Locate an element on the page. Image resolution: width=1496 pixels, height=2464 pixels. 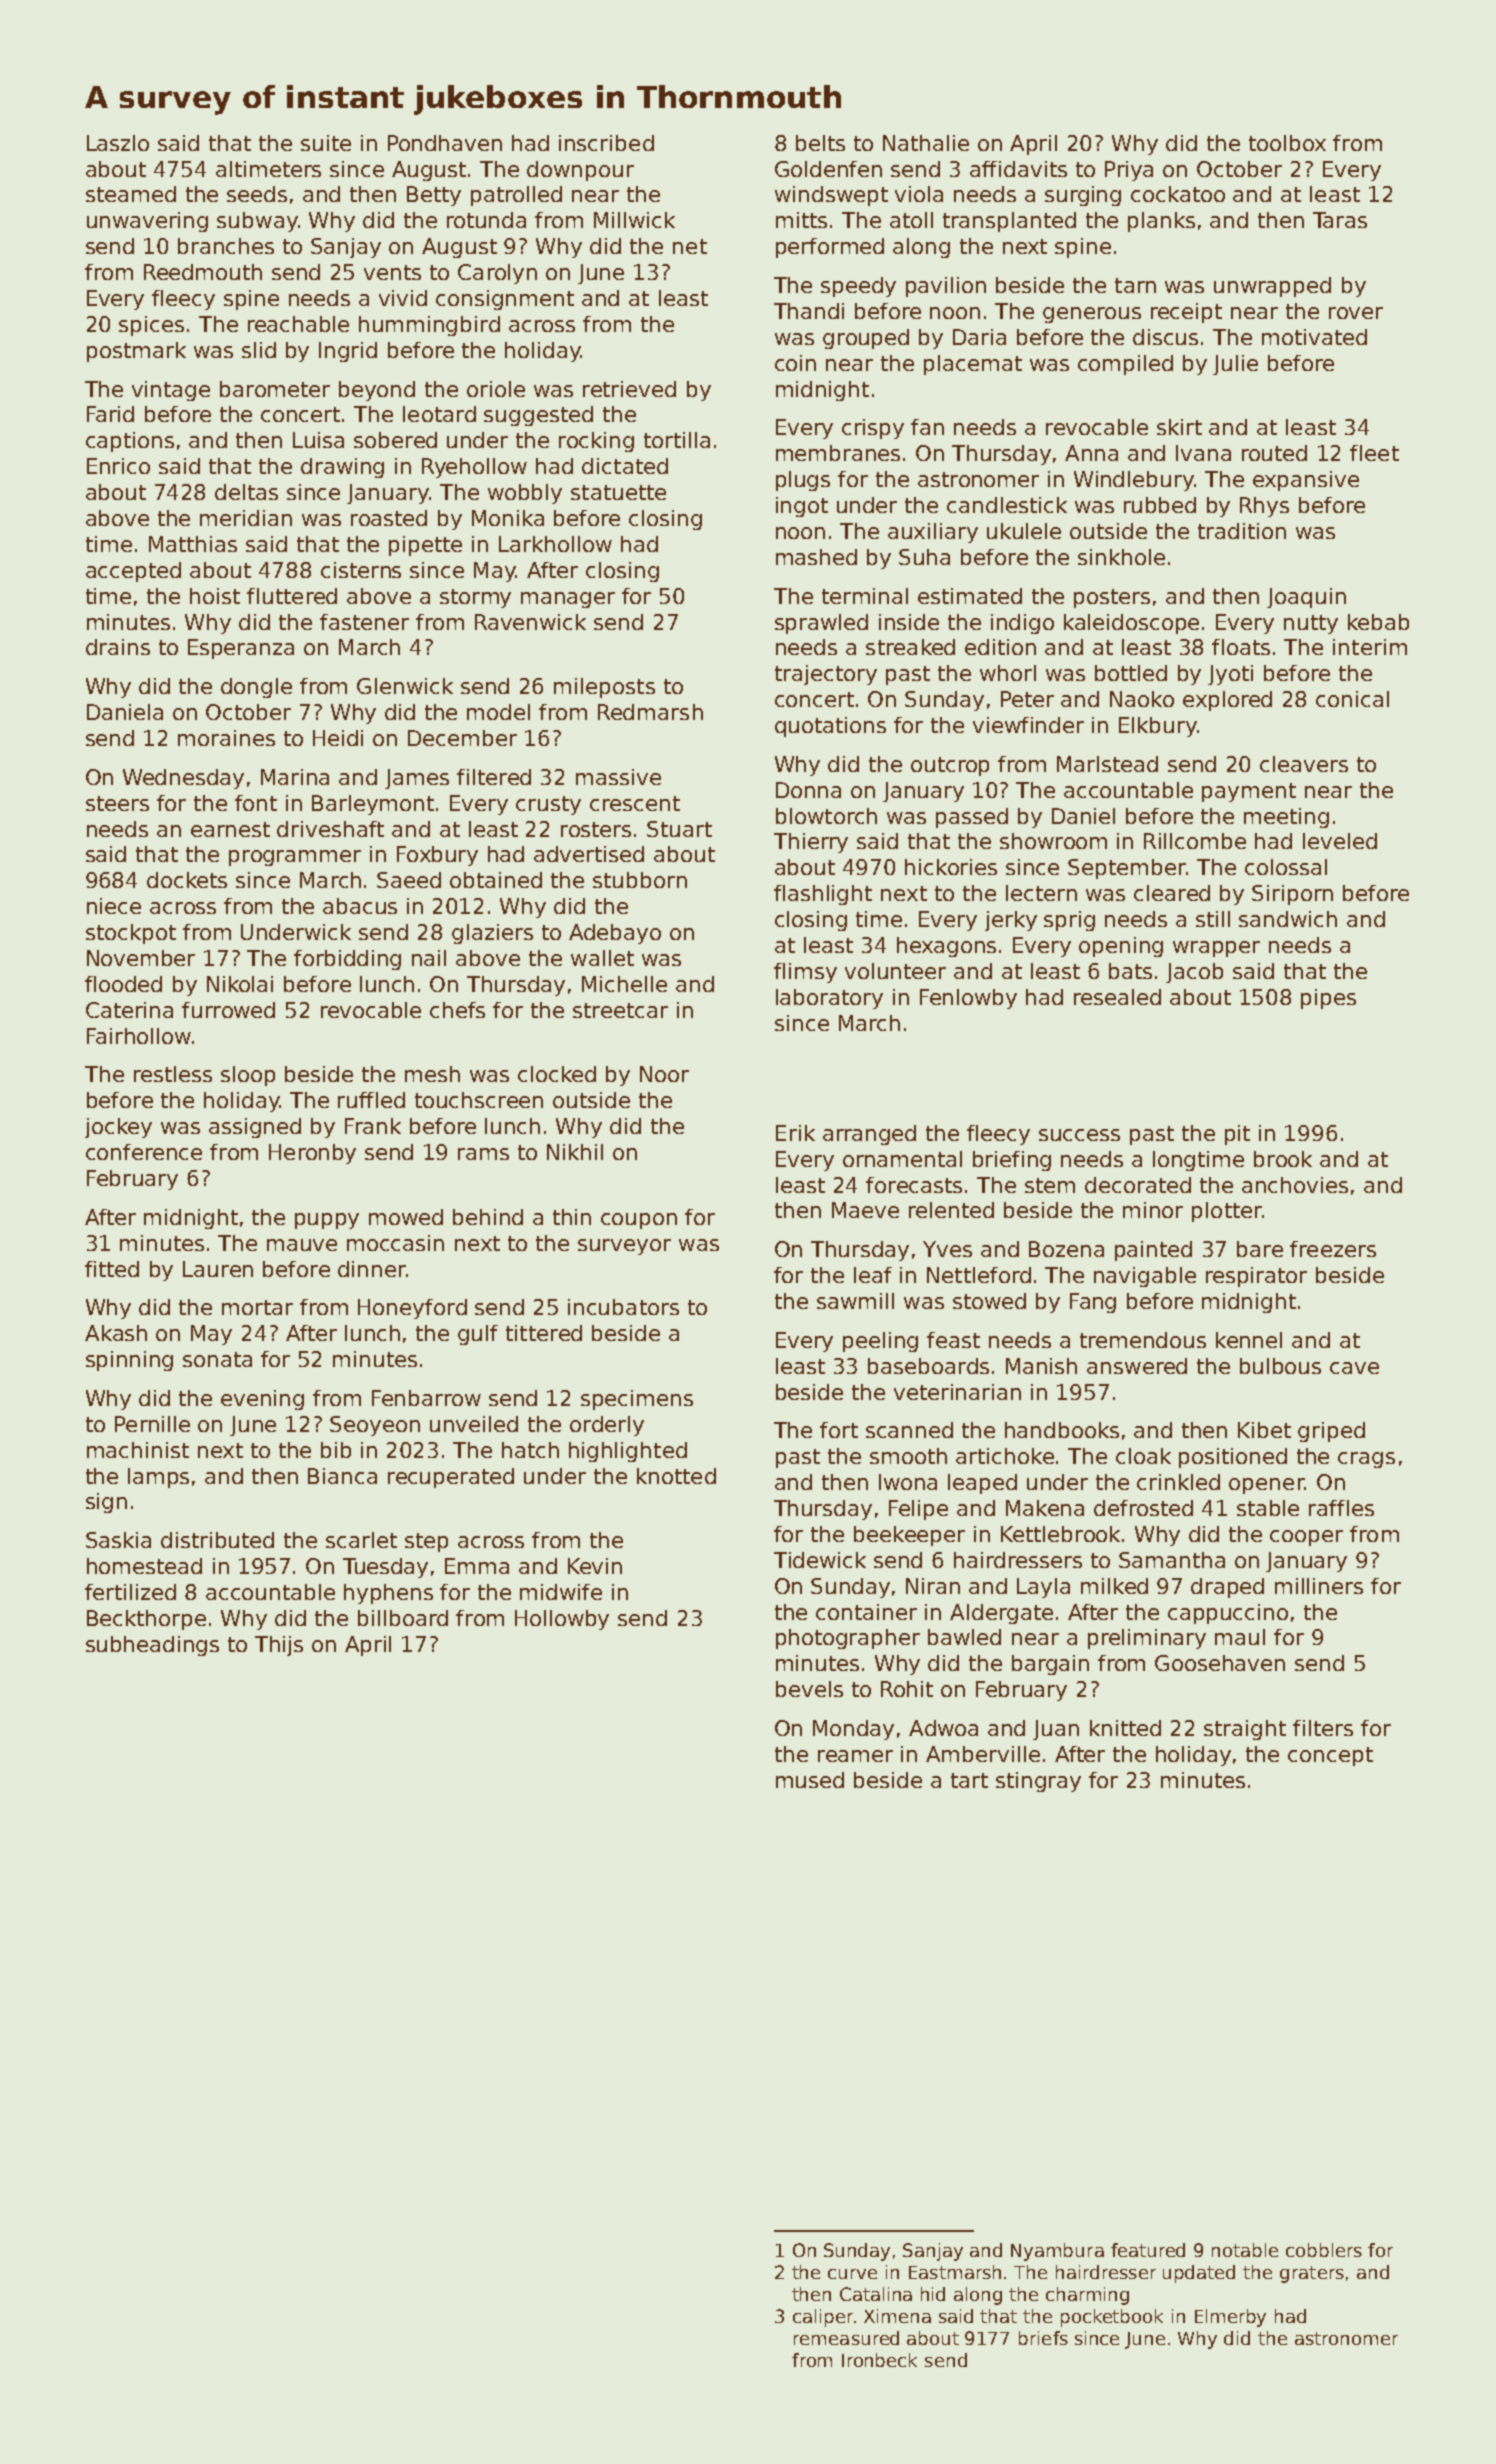
fleet is located at coordinates (1374, 453).
